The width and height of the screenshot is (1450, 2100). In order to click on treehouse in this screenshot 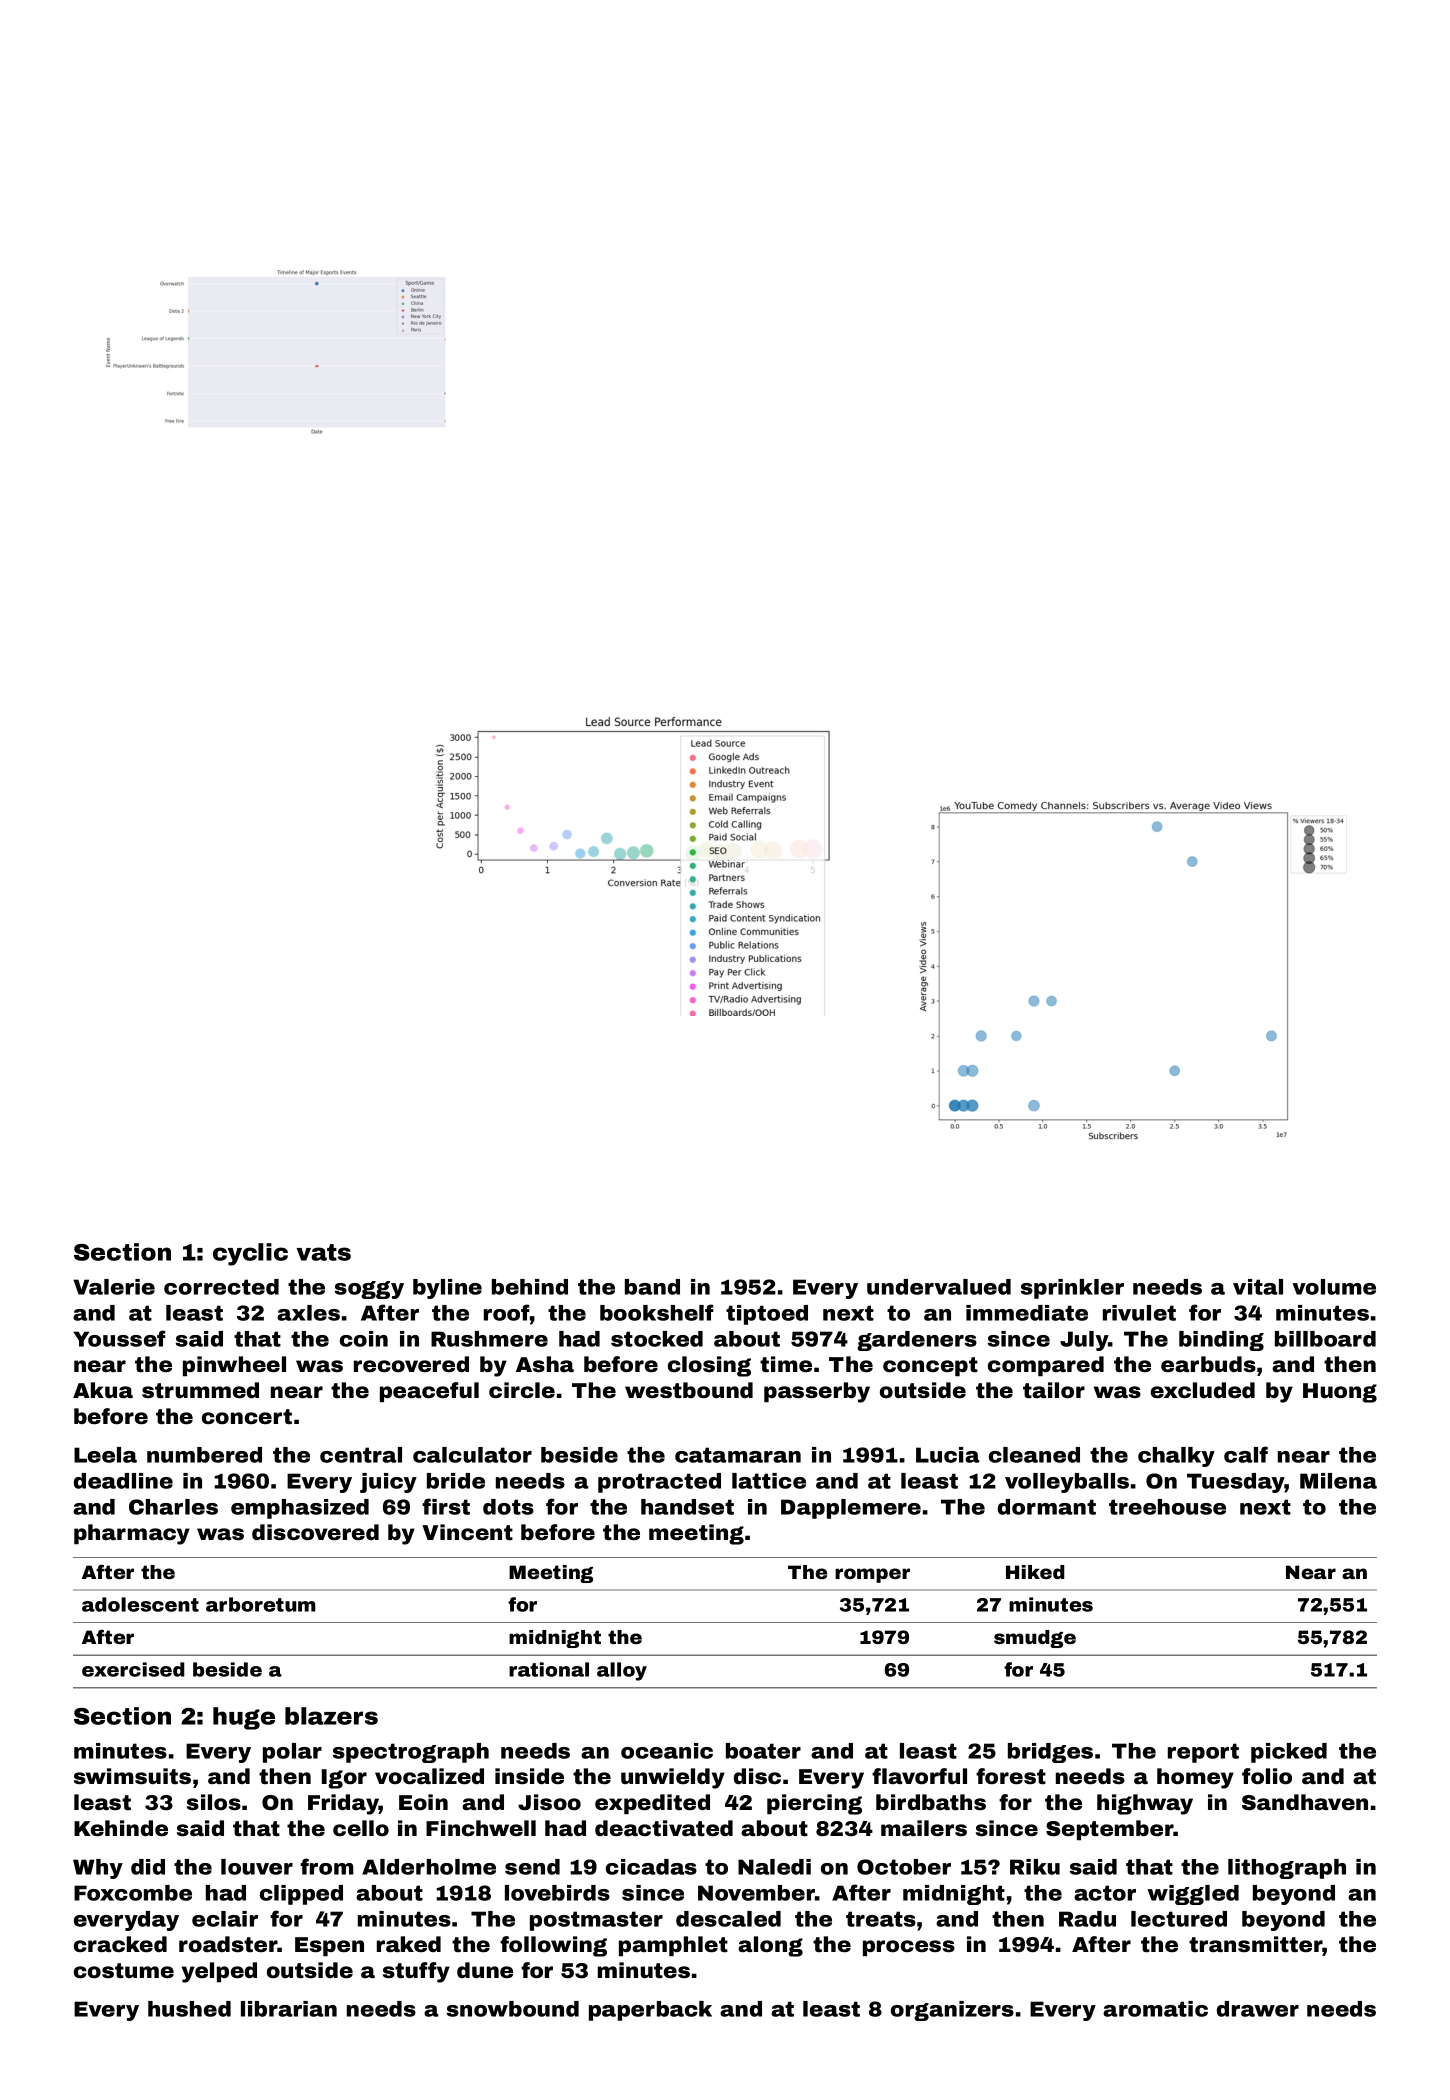, I will do `click(1167, 1507)`.
